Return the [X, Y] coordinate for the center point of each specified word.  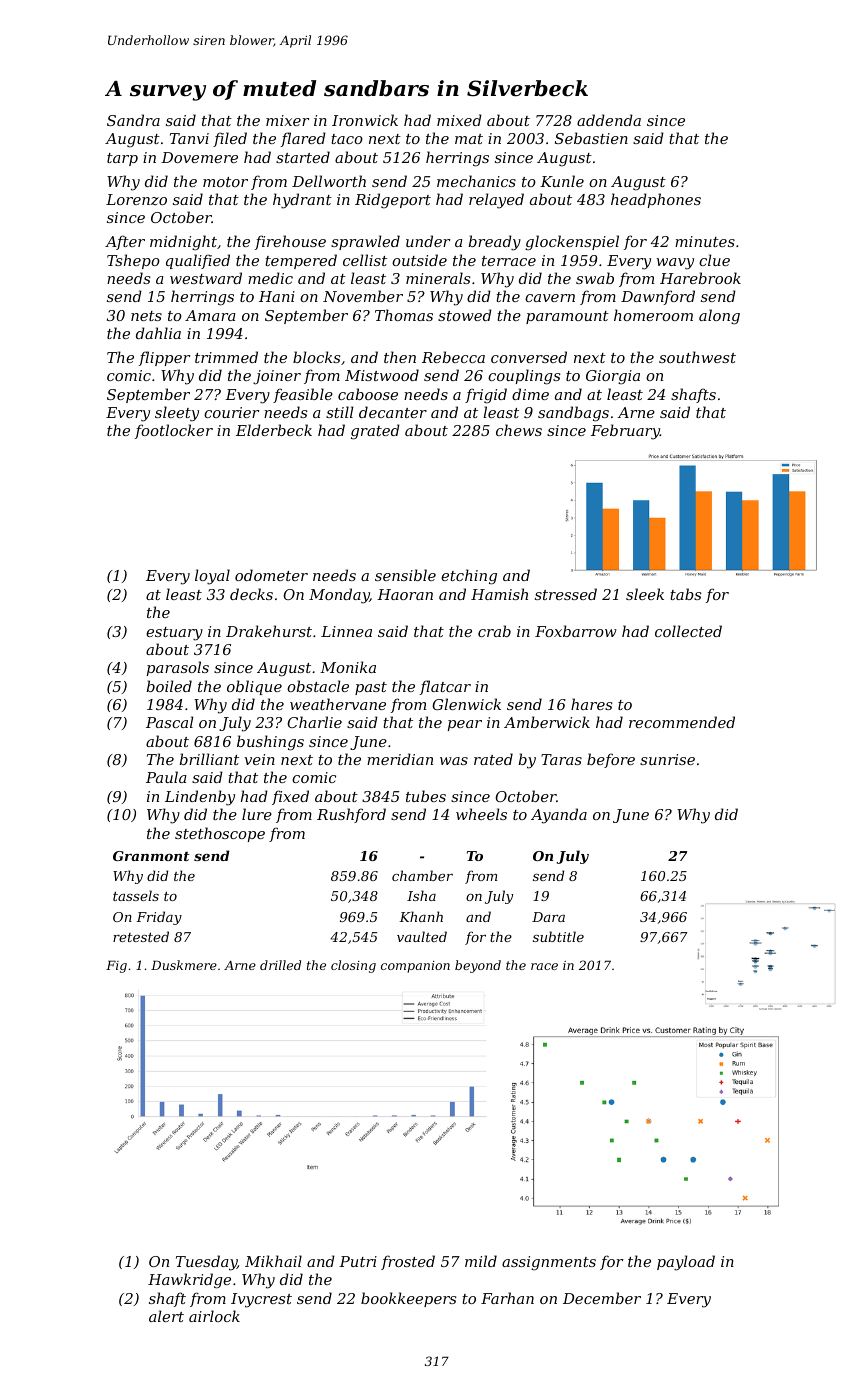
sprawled [365, 242]
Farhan [507, 1298]
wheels [481, 814]
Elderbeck [274, 430]
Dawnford [658, 297]
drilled [280, 965]
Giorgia [613, 377]
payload [686, 1263]
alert [166, 1316]
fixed [290, 797]
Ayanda [559, 816]
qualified [198, 261]
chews [519, 430]
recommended [682, 722]
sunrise [667, 759]
